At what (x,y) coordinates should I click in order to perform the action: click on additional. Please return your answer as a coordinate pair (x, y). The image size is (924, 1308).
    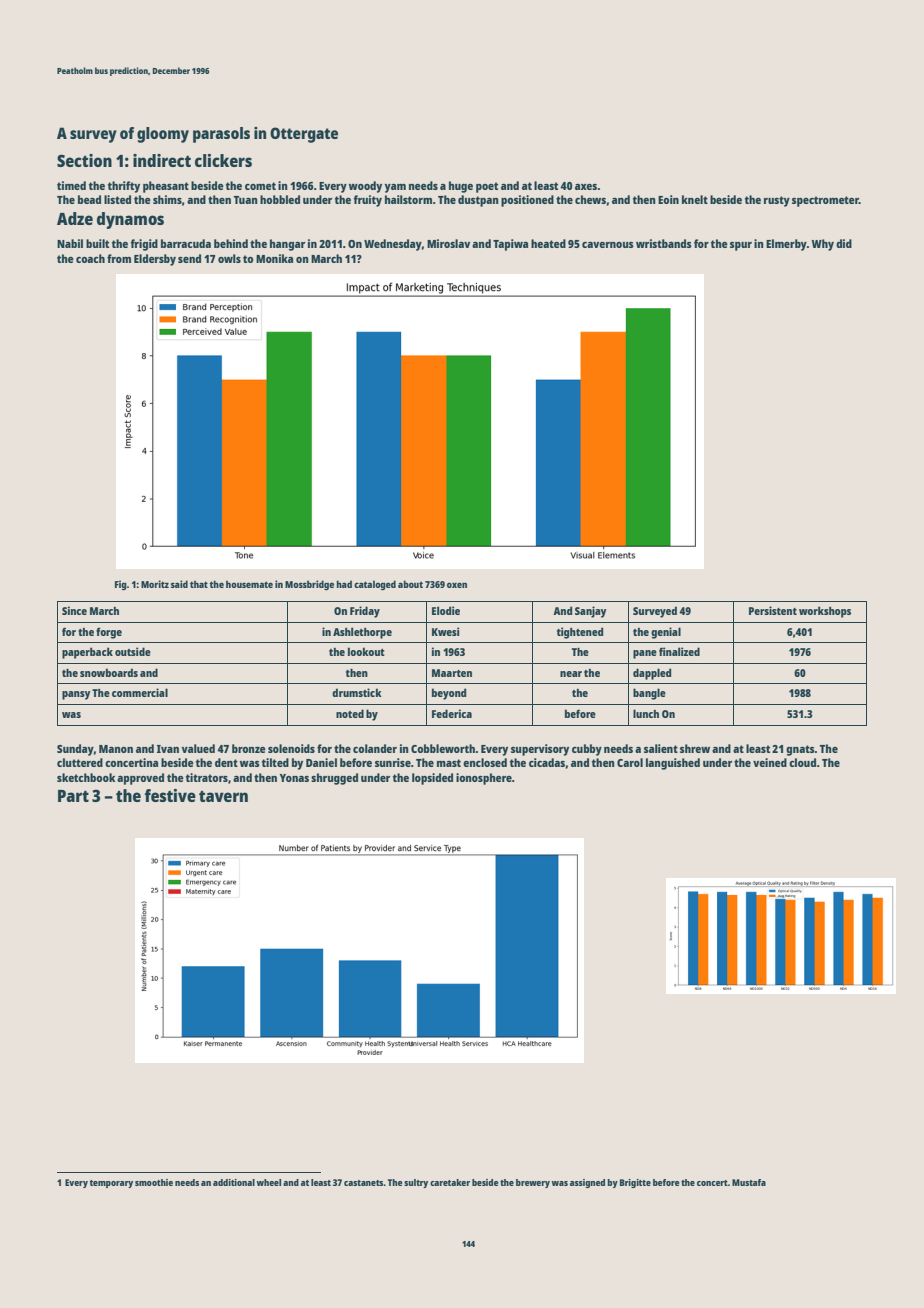
    Looking at the image, I should click on (234, 1182).
